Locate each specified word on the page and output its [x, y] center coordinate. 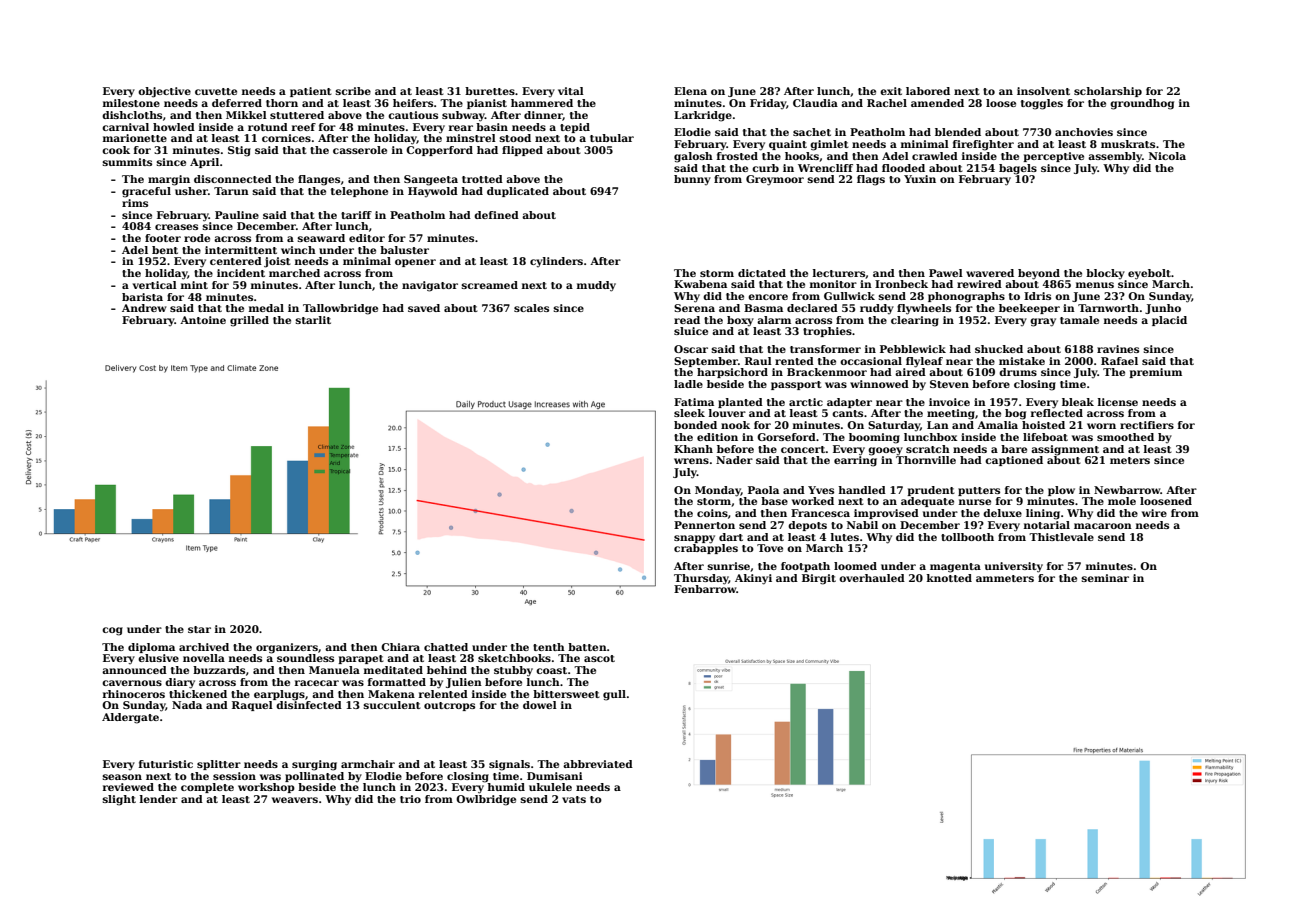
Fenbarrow [705, 589]
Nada [187, 705]
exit [891, 91]
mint [194, 285]
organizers [287, 648]
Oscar [691, 349]
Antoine [203, 320]
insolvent [1043, 91]
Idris [1037, 296]
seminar [1105, 578]
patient [311, 92]
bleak [1078, 402]
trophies [827, 332]
